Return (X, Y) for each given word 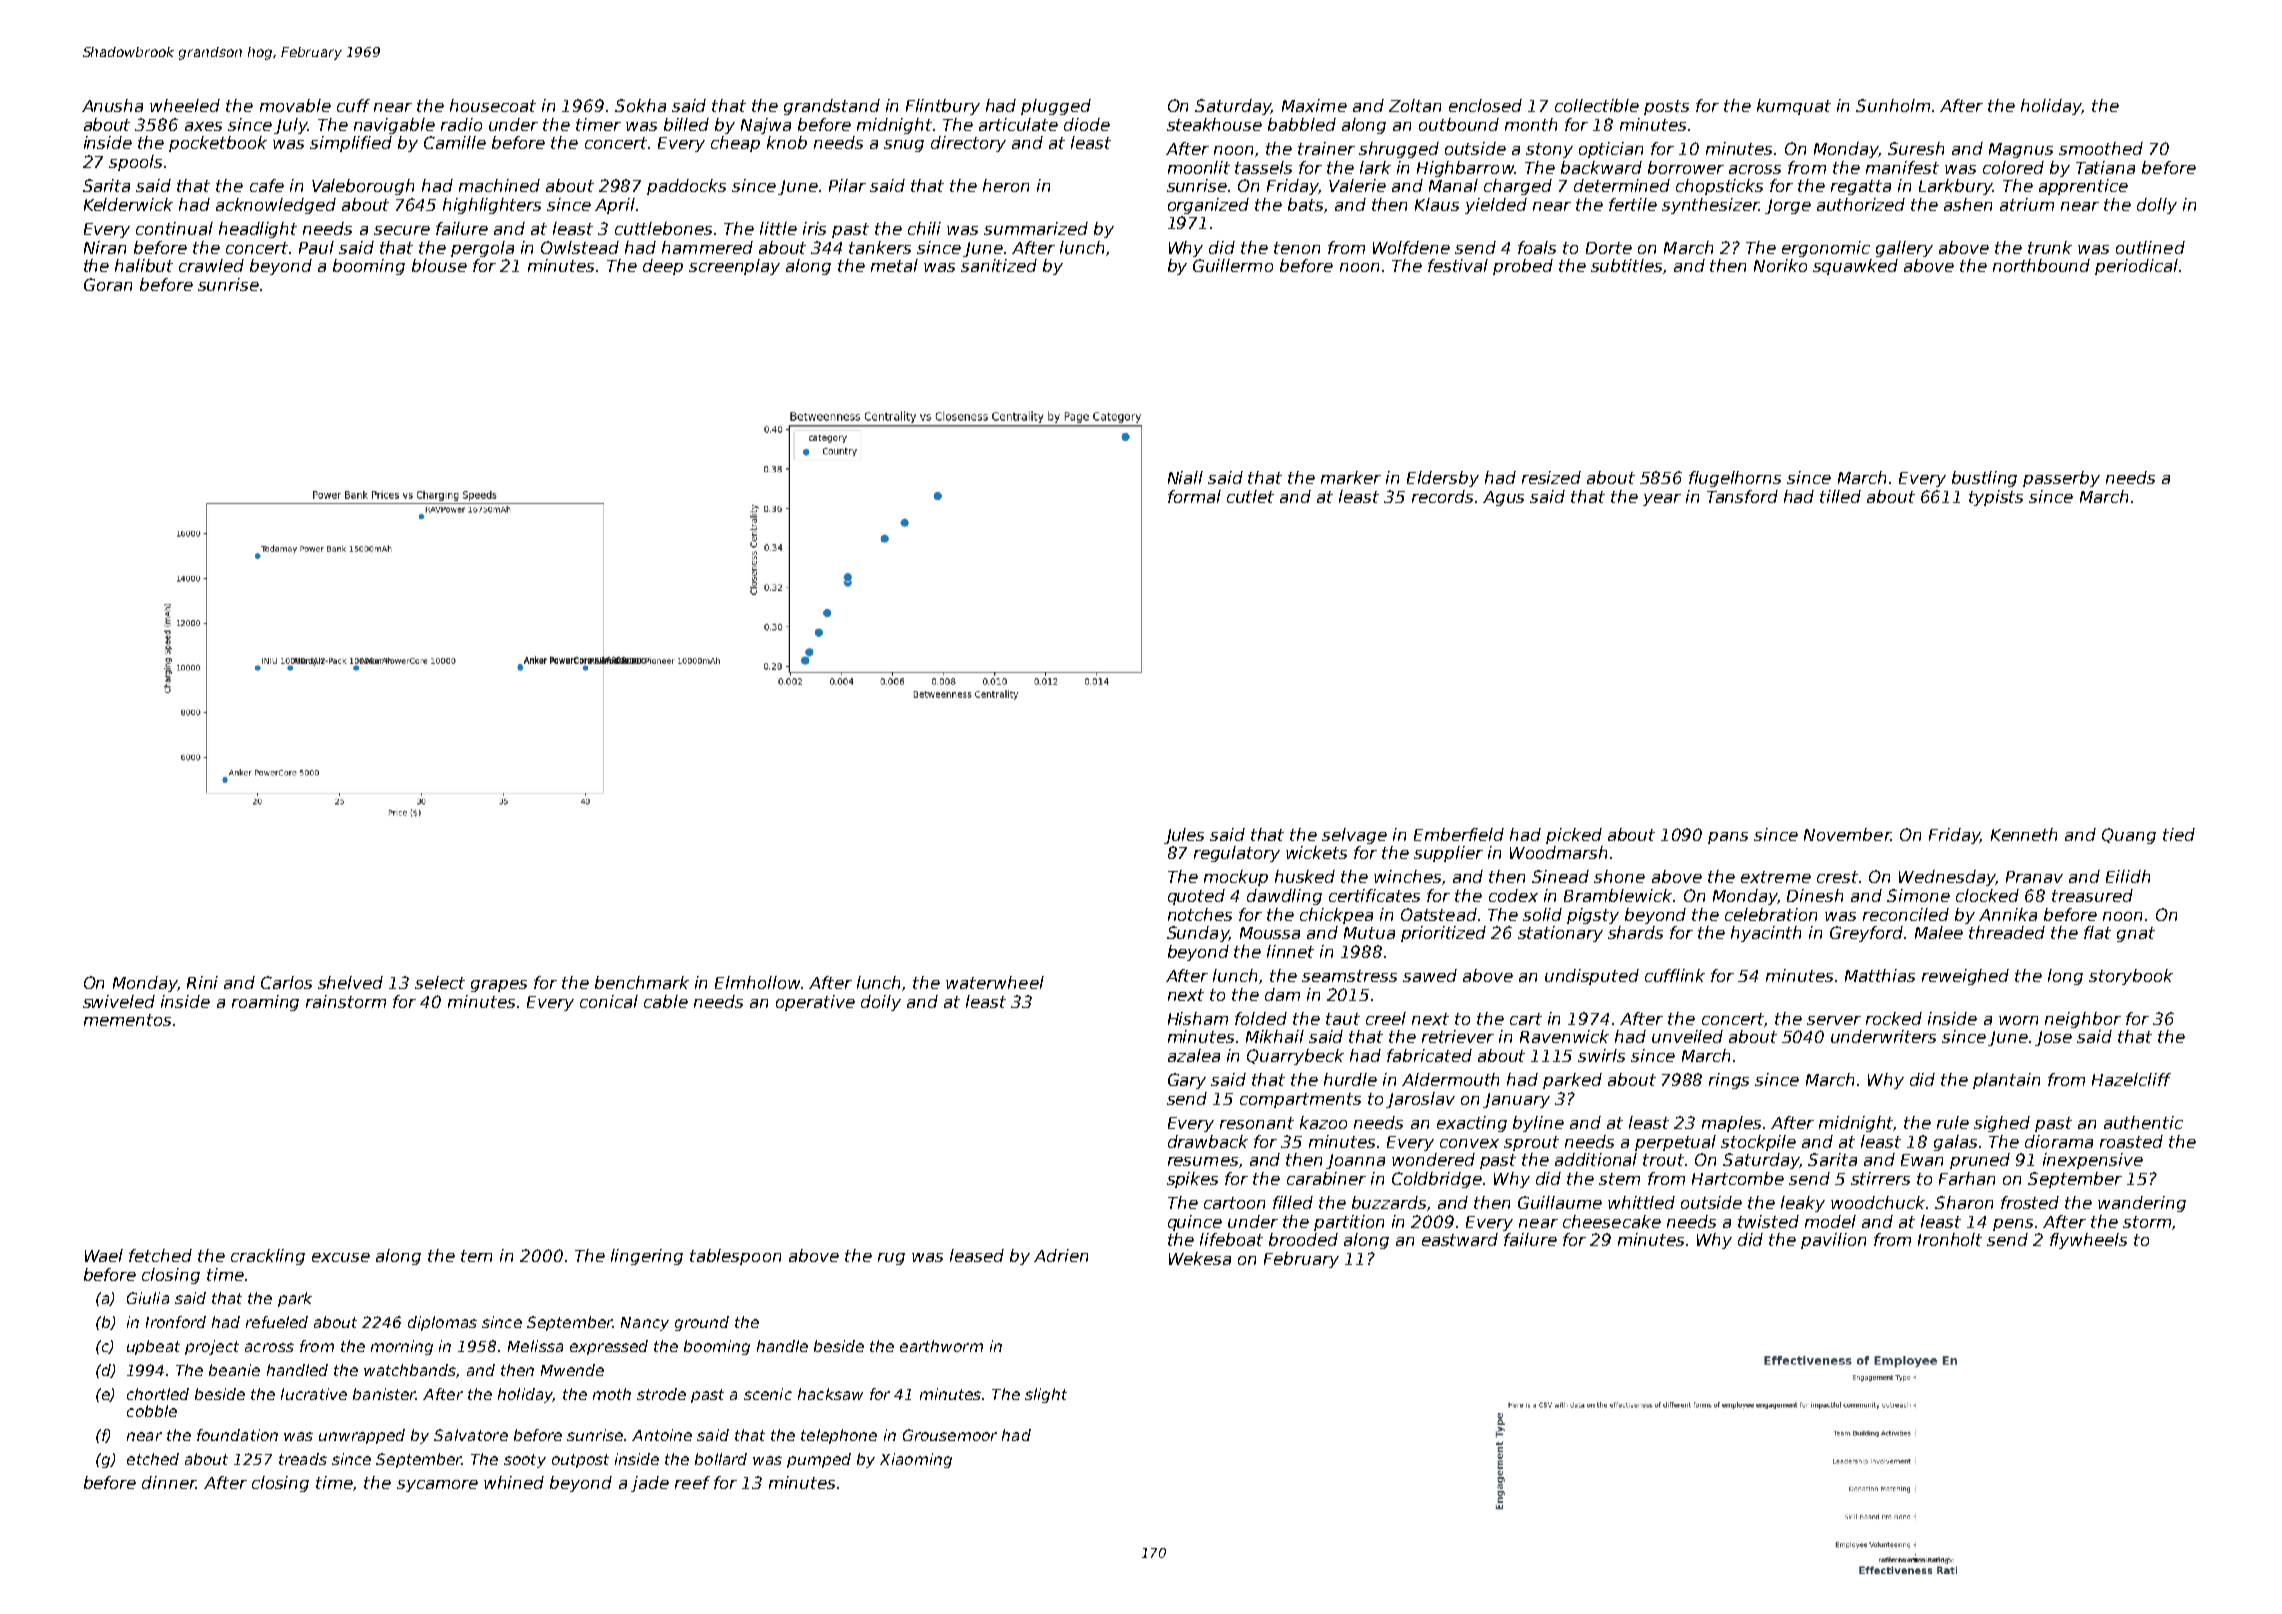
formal (1194, 496)
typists (1996, 498)
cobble (152, 1411)
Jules (1184, 836)
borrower (1686, 167)
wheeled (185, 105)
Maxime (1314, 105)
